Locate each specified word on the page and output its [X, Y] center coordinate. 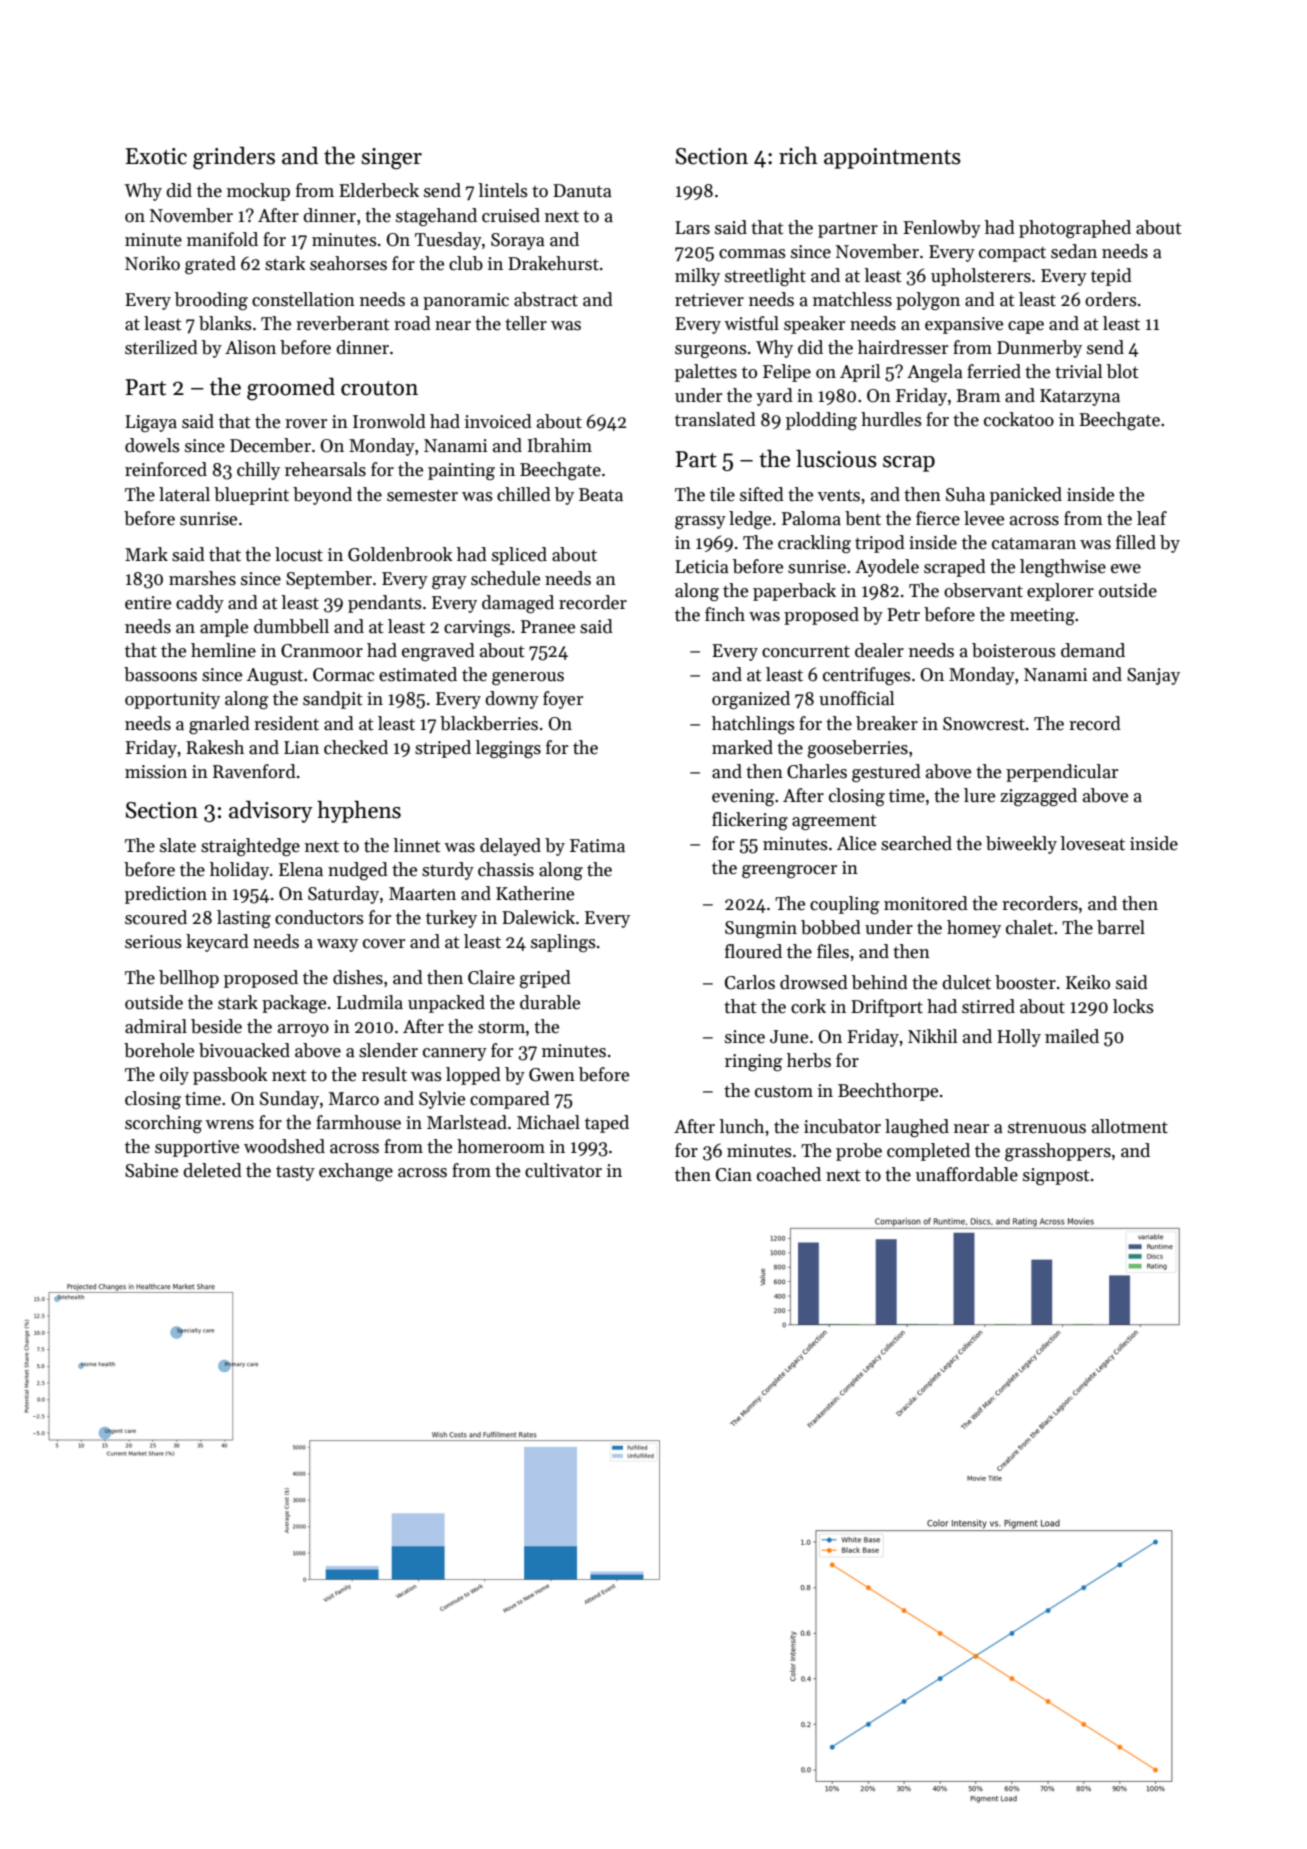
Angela [935, 373]
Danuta [582, 191]
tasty [295, 1173]
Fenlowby [942, 229]
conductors [319, 917]
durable [550, 1002]
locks [1133, 1006]
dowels [152, 445]
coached [789, 1174]
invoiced [498, 421]
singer [391, 159]
